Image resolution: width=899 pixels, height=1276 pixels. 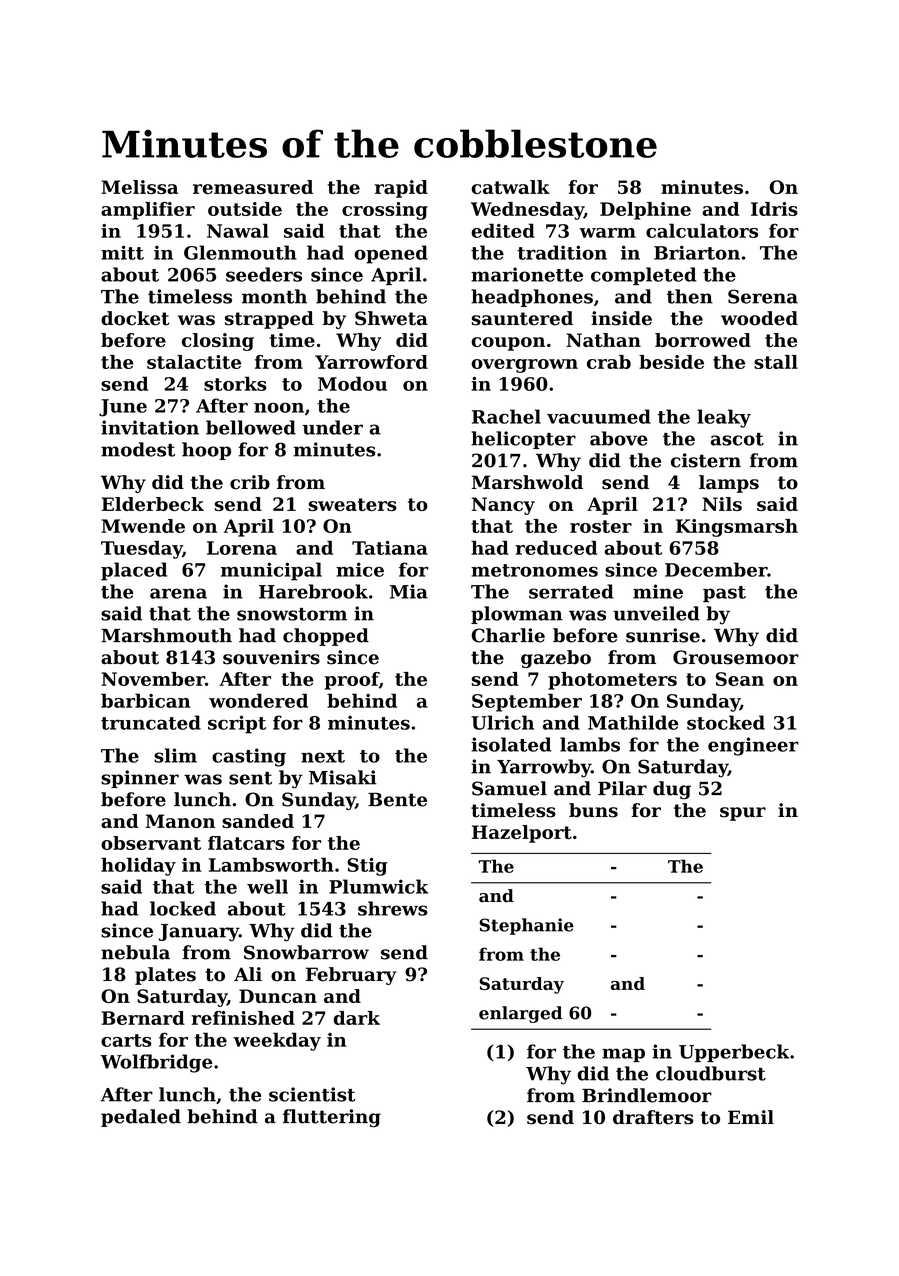 What do you see at coordinates (508, 635) in the page?
I see `Charlie` at bounding box center [508, 635].
